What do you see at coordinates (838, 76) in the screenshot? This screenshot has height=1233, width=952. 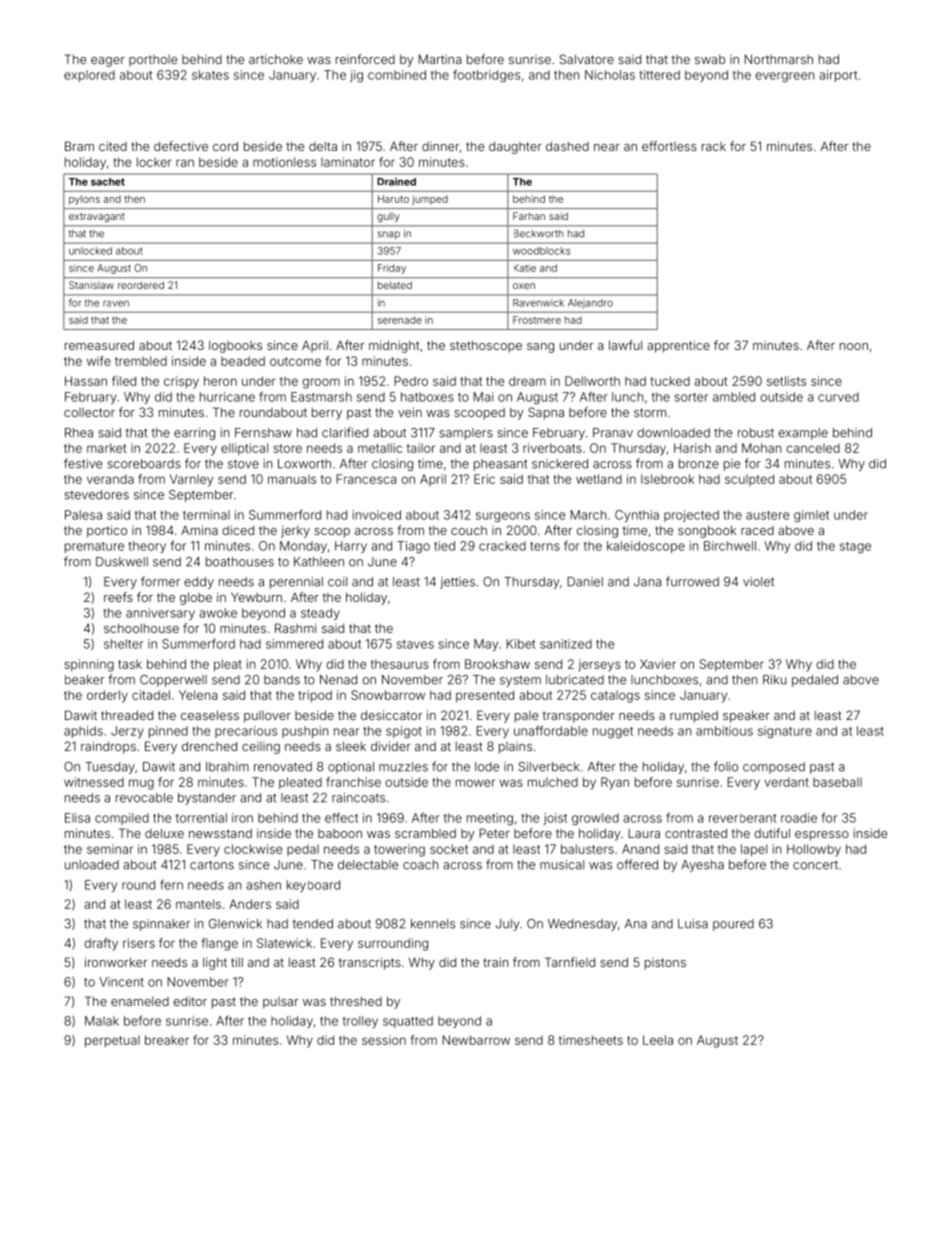 I see `airport` at bounding box center [838, 76].
